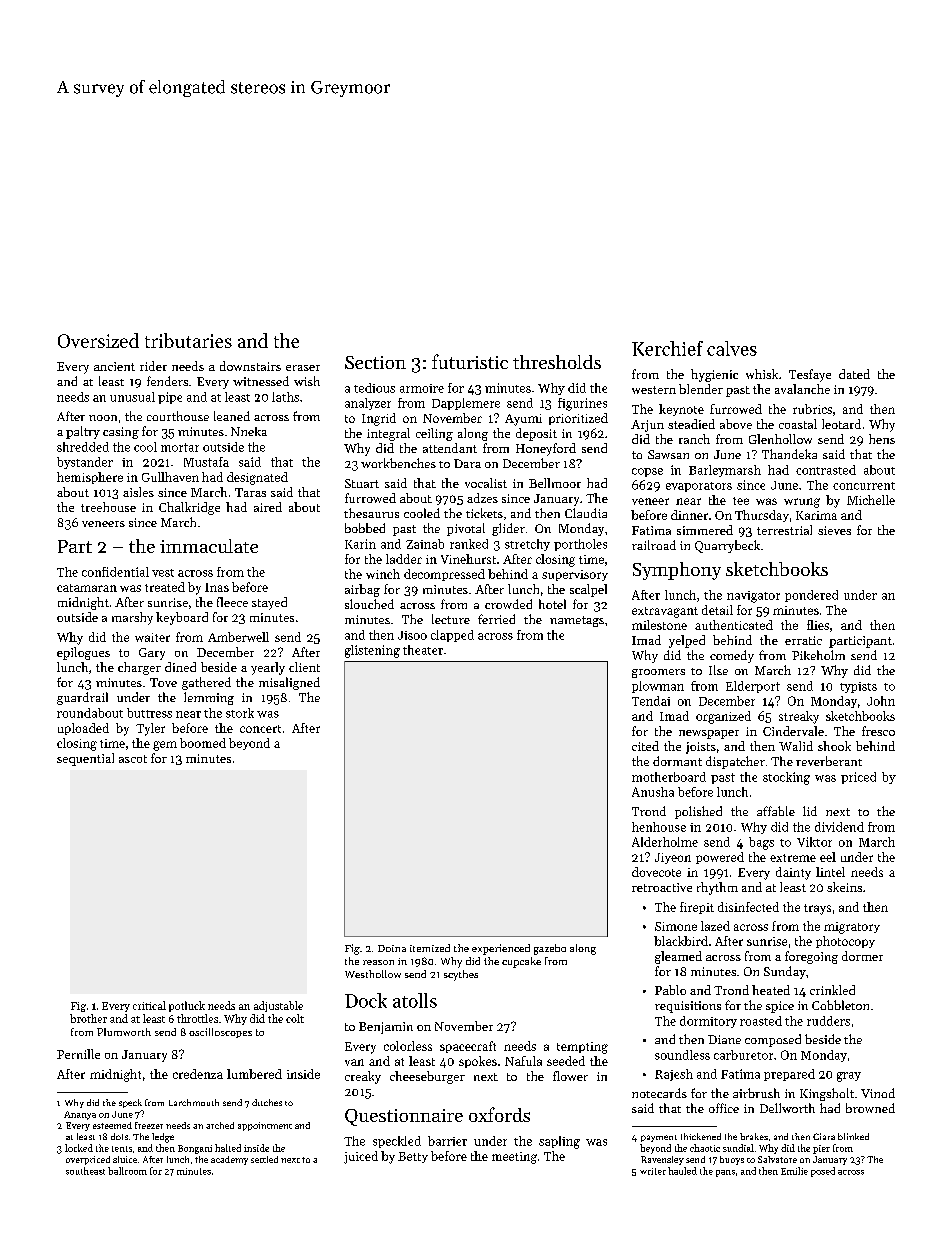 This screenshot has width=952, height=1233. I want to click on calves, so click(732, 348).
